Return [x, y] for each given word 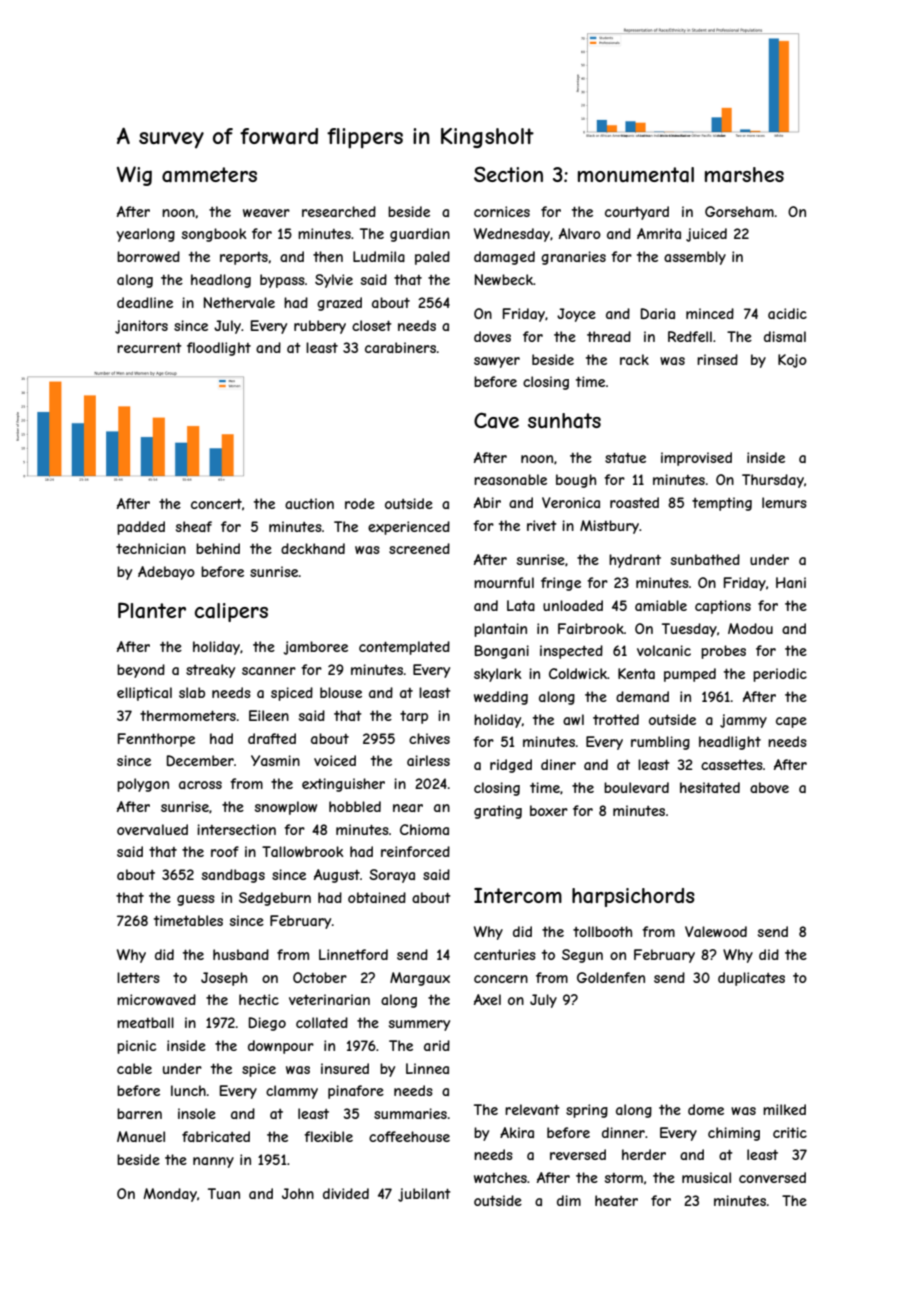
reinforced [415, 851]
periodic [780, 675]
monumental [636, 175]
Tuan [224, 1193]
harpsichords [633, 897]
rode [360, 503]
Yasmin [275, 760]
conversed [772, 1177]
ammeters [209, 175]
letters [138, 977]
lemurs [784, 502]
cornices [502, 211]
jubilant [424, 1195]
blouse [341, 692]
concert [216, 504]
